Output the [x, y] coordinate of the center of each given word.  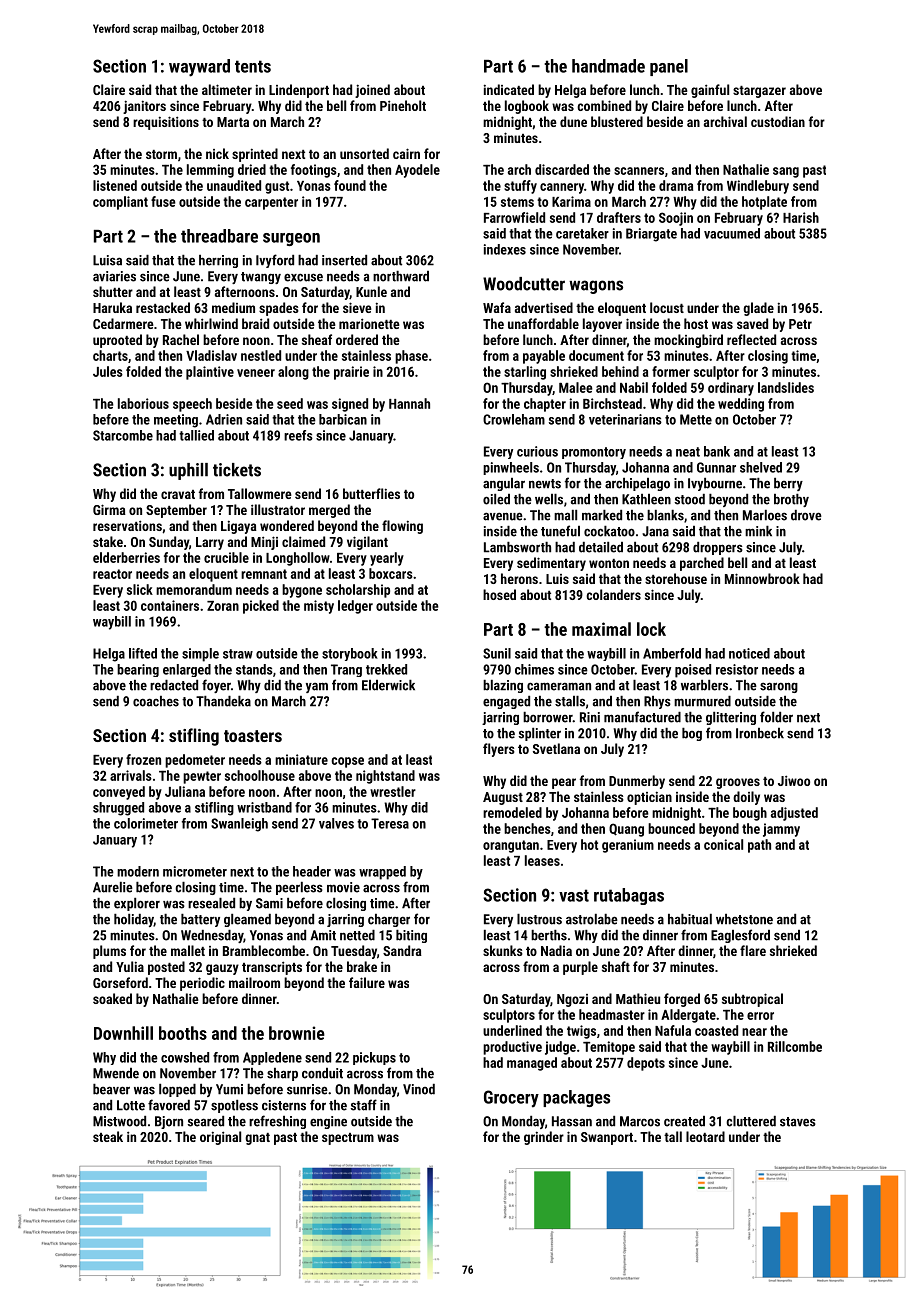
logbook [527, 107]
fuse [163, 201]
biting [411, 936]
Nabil [634, 387]
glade [758, 309]
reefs [298, 435]
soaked [112, 998]
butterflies [371, 493]
